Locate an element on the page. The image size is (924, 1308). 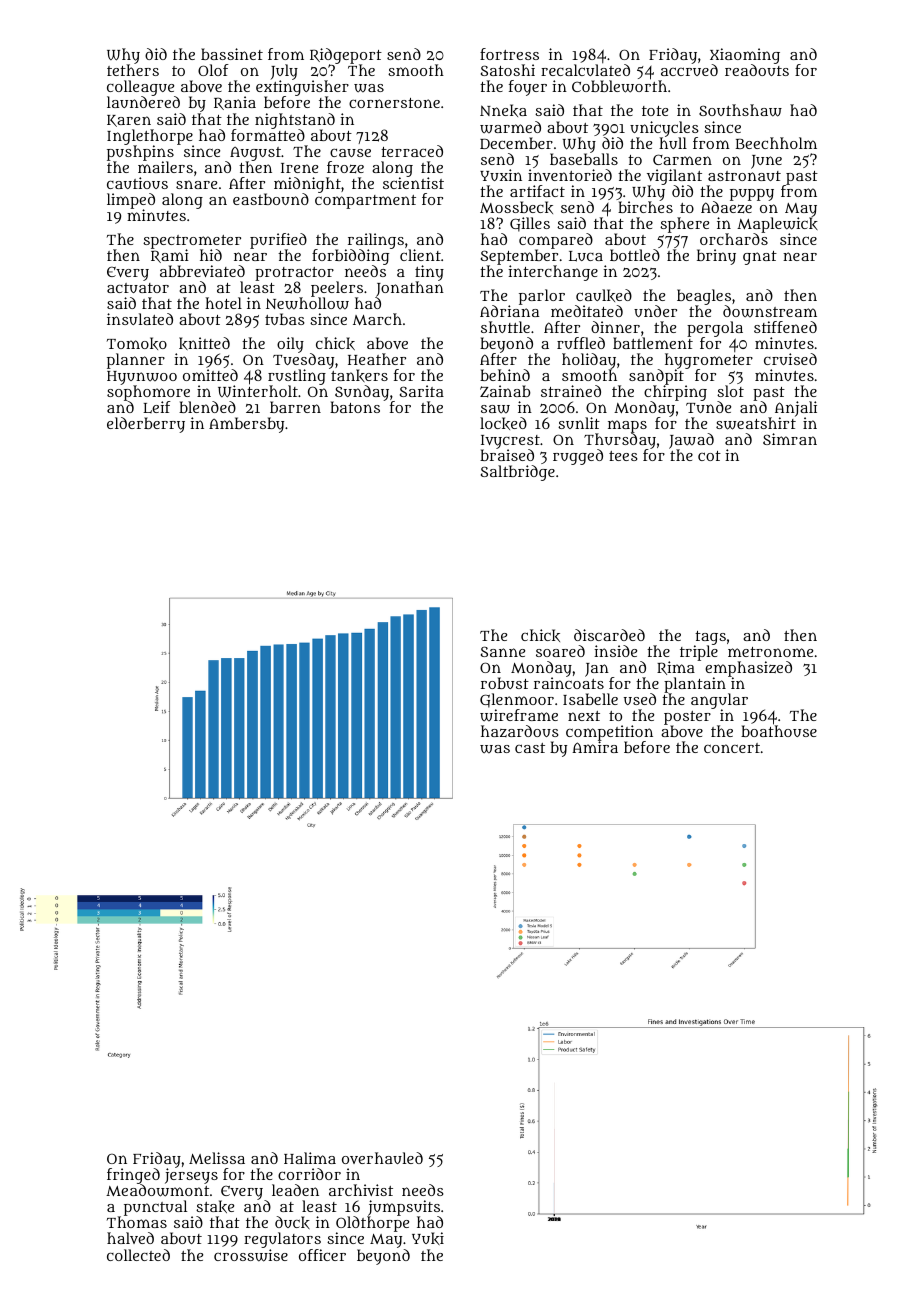
braised is located at coordinates (507, 455).
